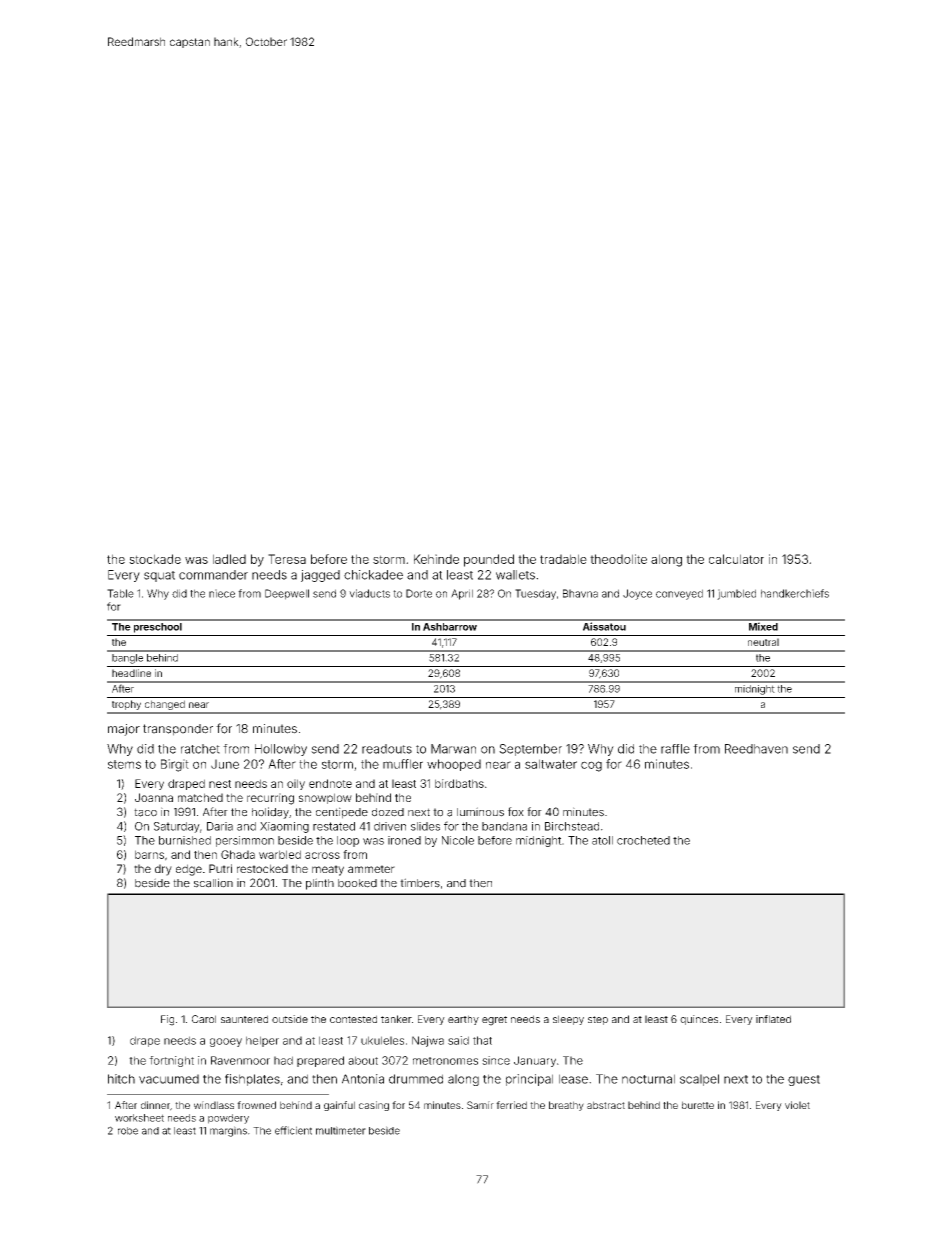 The height and width of the document is (1233, 952). Describe the element at coordinates (155, 559) in the document. I see `stockade` at that location.
